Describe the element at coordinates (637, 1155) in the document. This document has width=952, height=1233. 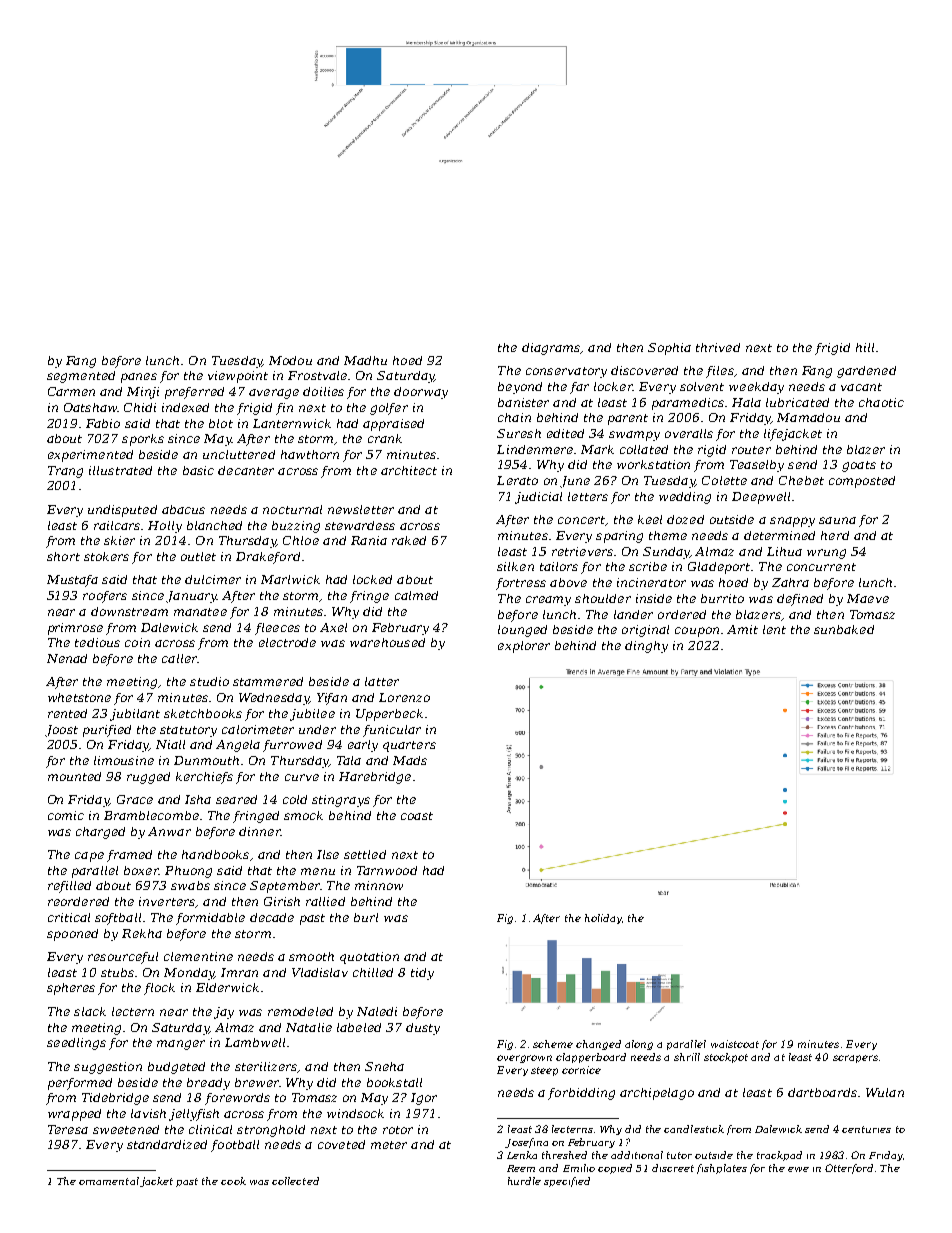
I see `additional` at that location.
